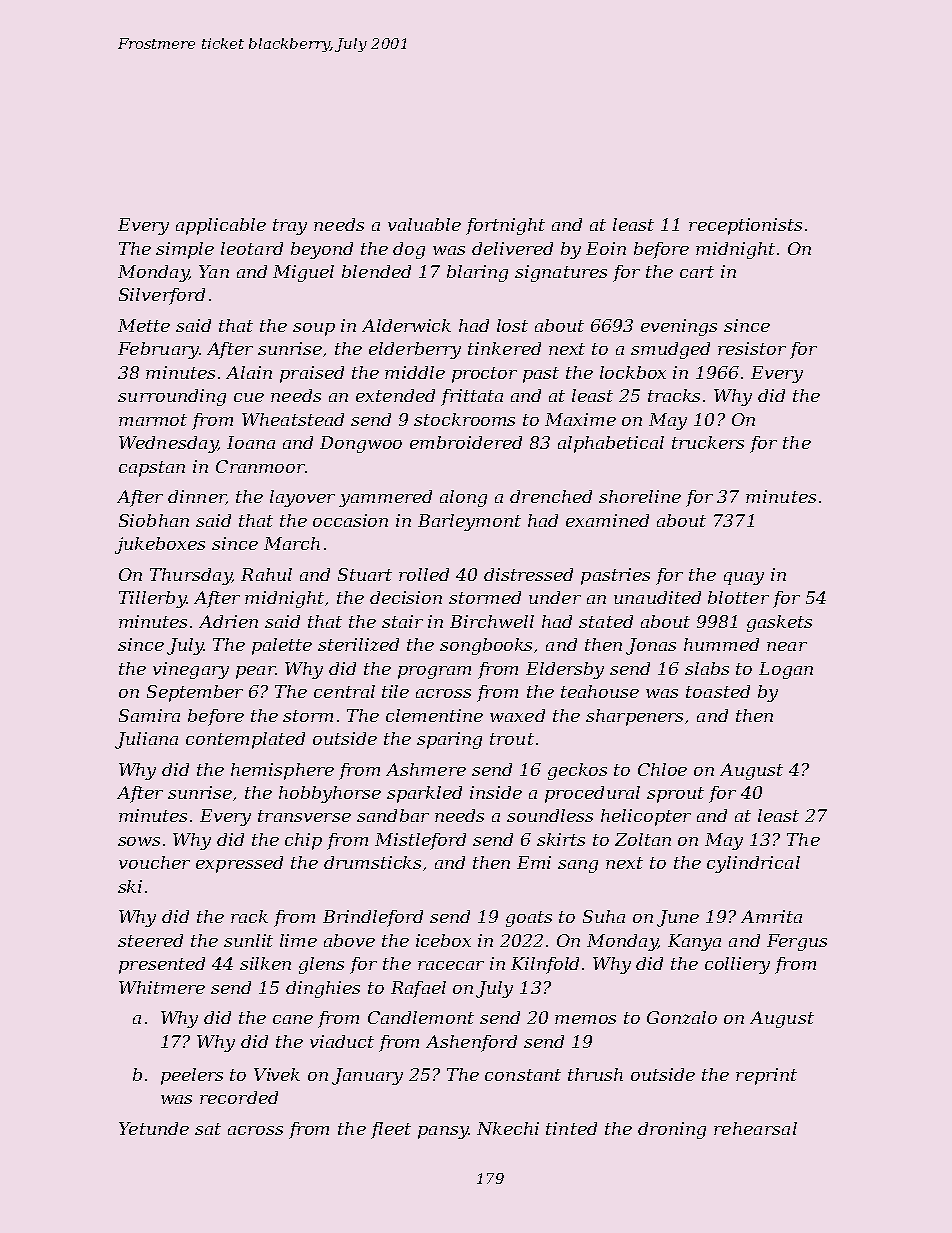 Image resolution: width=952 pixels, height=1233 pixels. I want to click on along, so click(463, 498).
